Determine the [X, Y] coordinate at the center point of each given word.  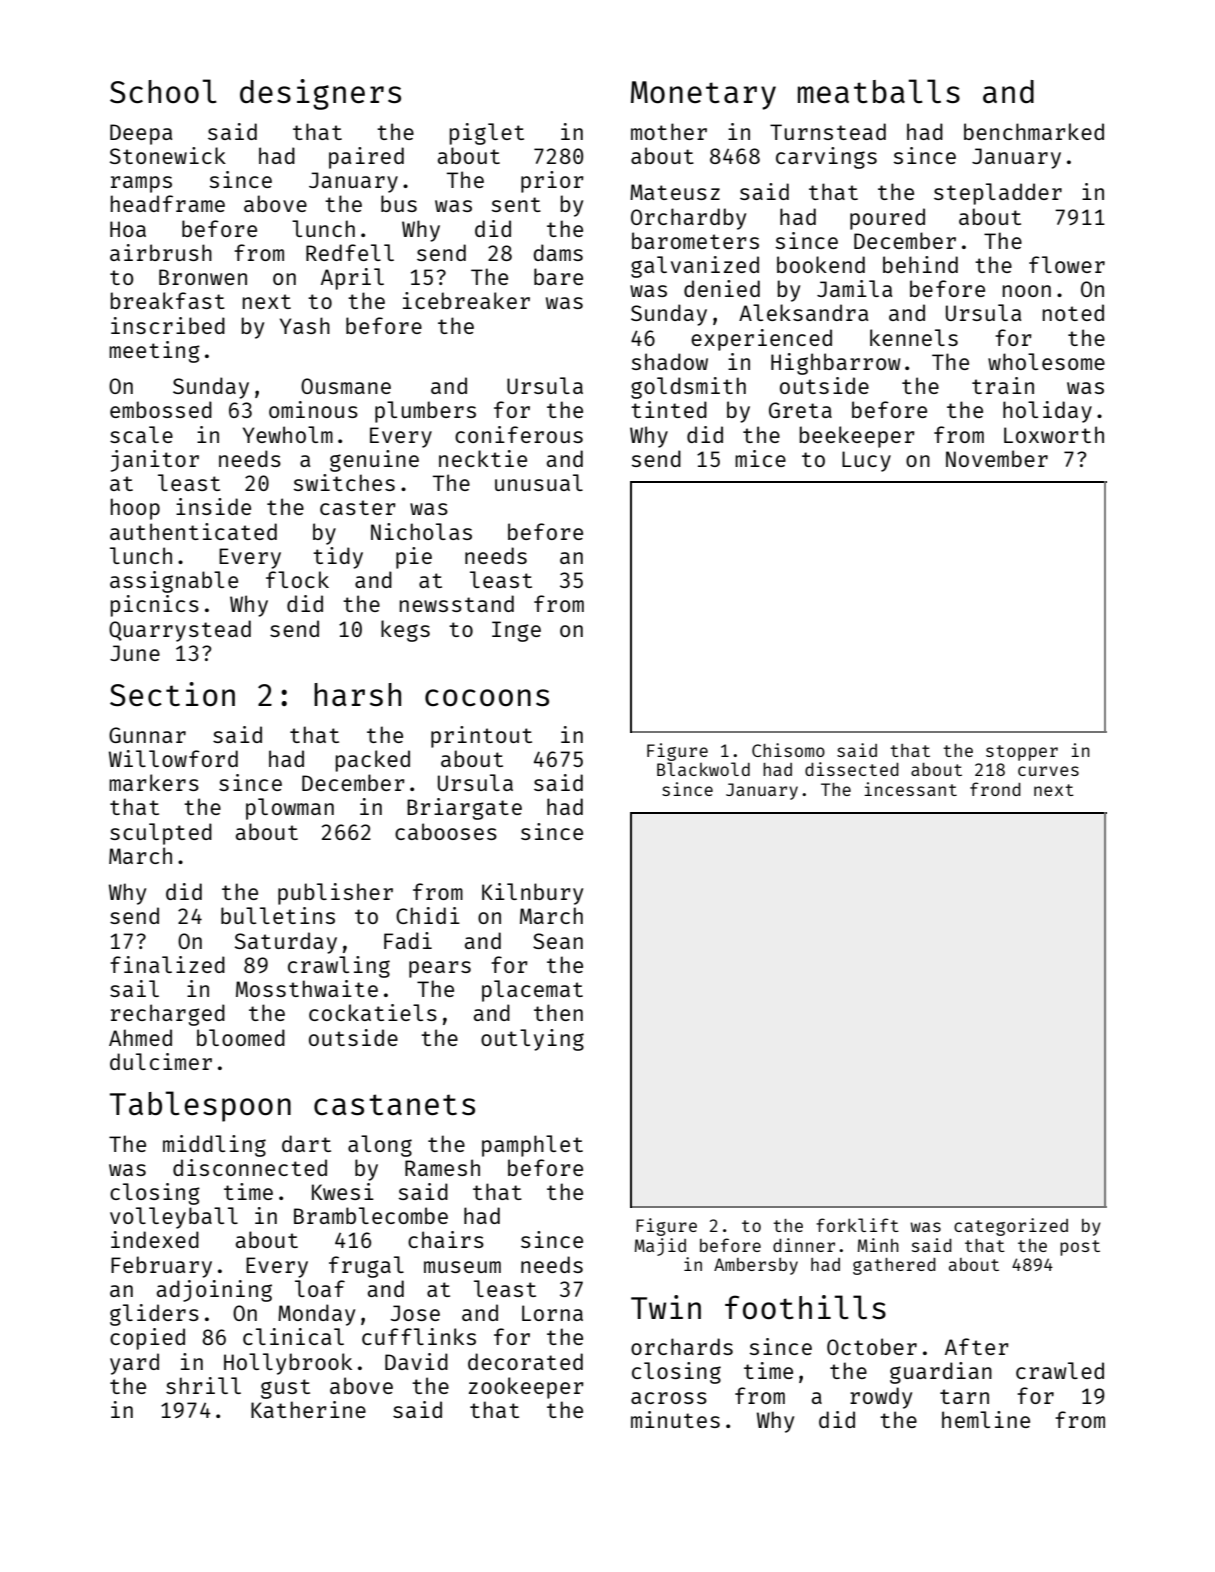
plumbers [425, 412]
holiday [1047, 412]
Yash [305, 325]
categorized [1011, 1227]
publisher [335, 894]
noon [1027, 291]
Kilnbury [532, 894]
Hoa [128, 229]
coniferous [519, 434]
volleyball [174, 1218]
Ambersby [756, 1266]
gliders [154, 1315]
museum [462, 1267]
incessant [910, 789]
